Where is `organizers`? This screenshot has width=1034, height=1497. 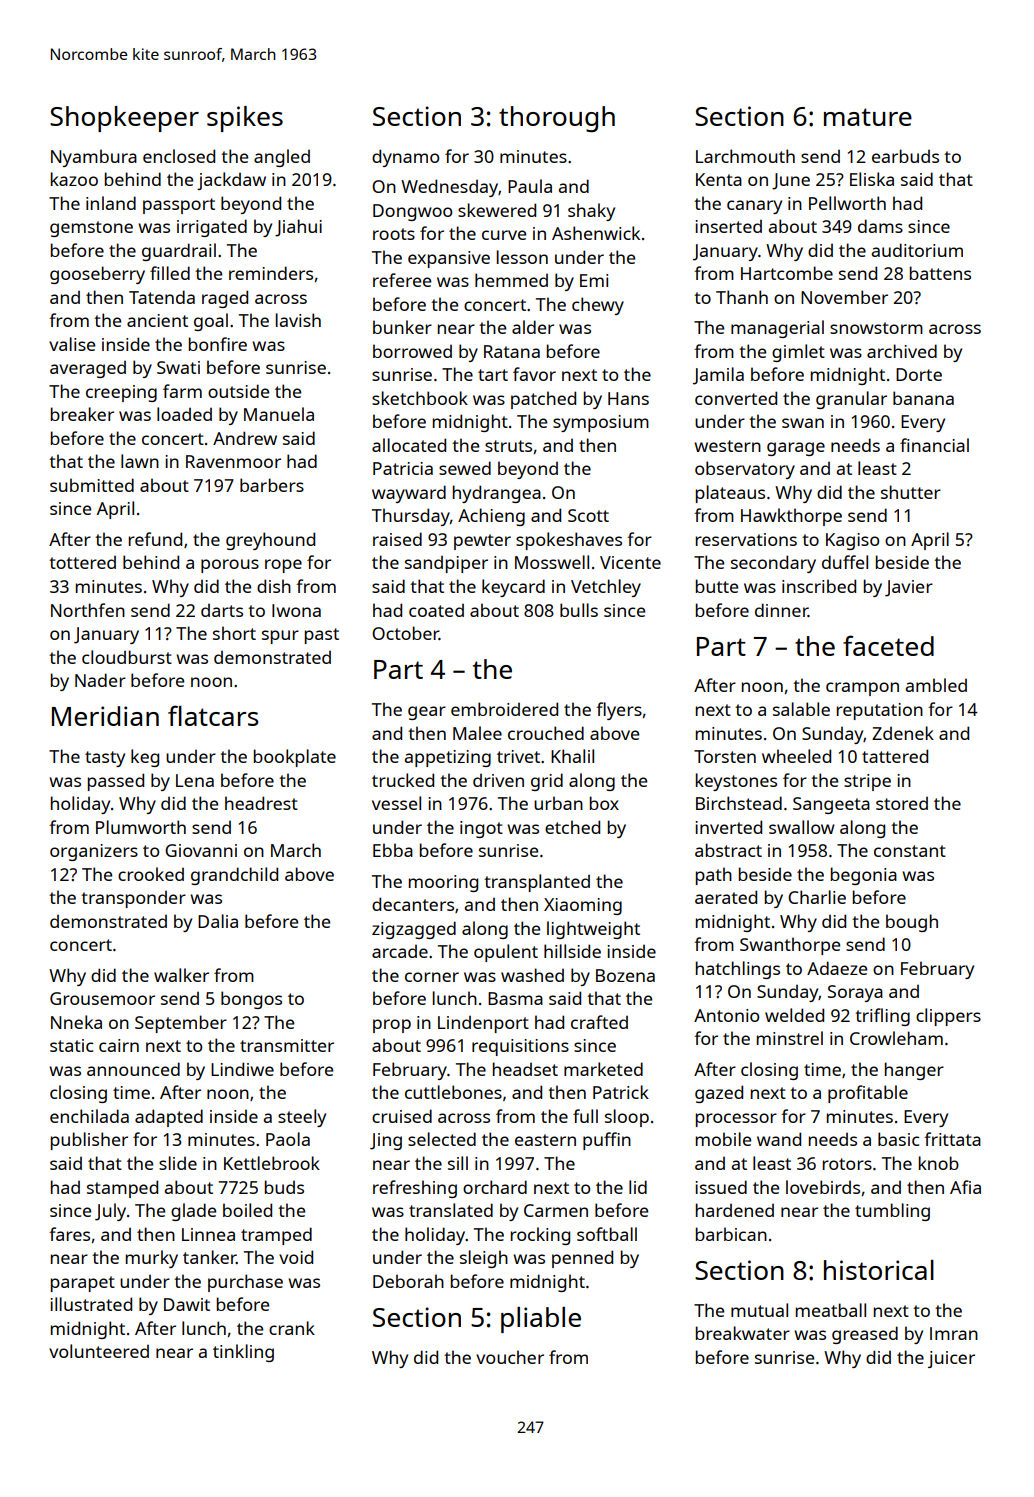
organizers is located at coordinates (94, 852).
